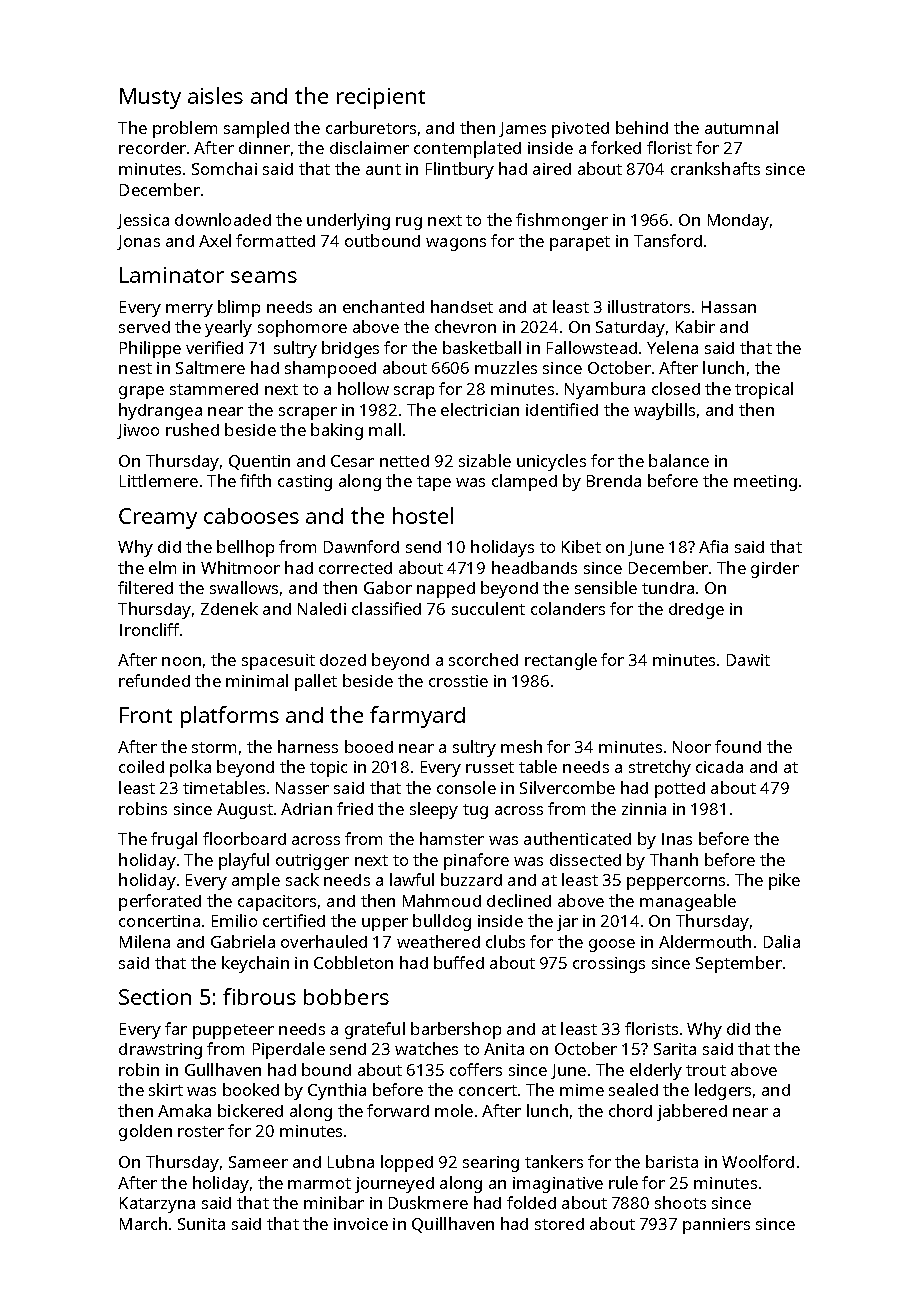  I want to click on tundra, so click(668, 588).
